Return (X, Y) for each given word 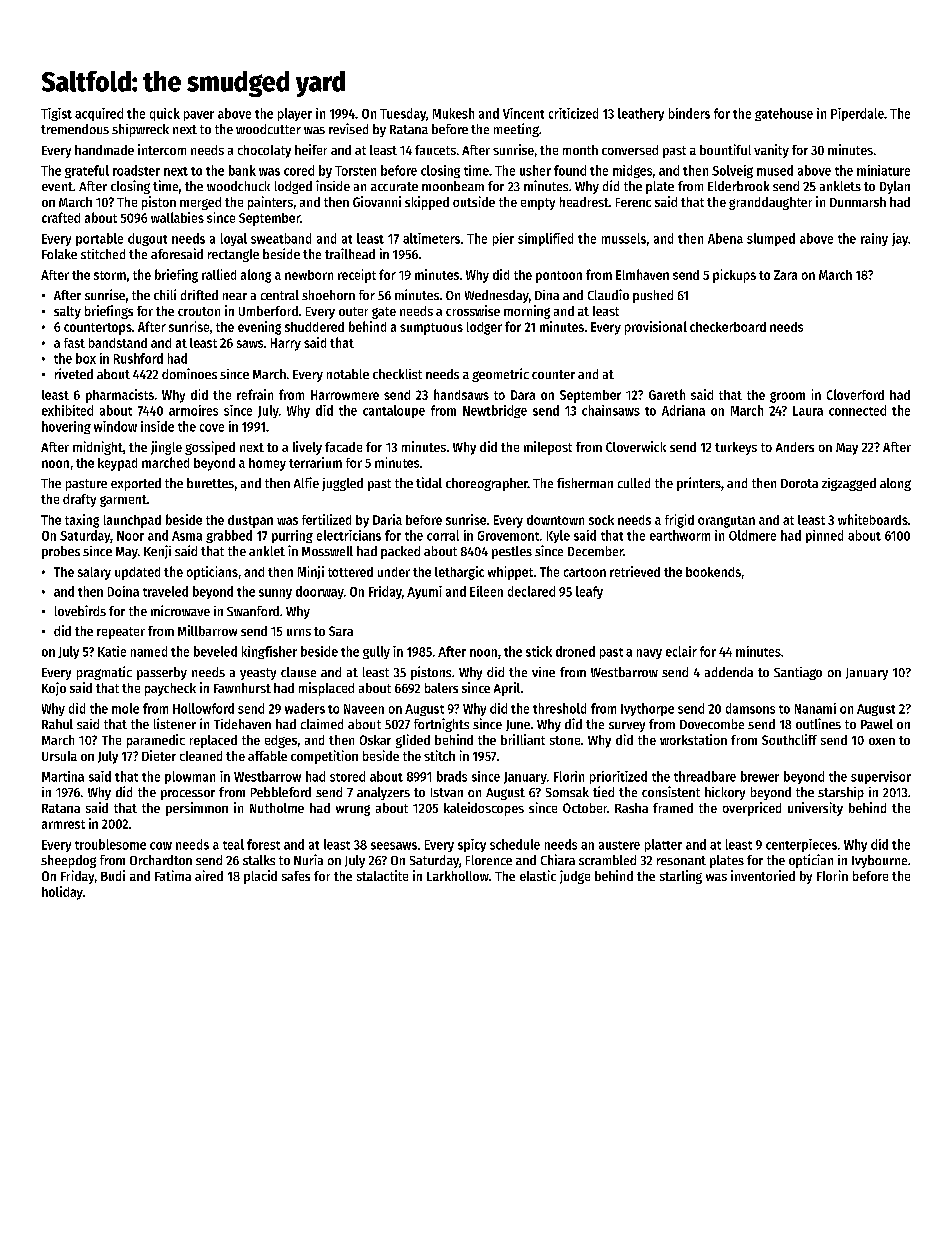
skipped (427, 203)
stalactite (382, 875)
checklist (397, 374)
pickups (734, 276)
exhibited (67, 410)
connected (857, 410)
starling (681, 877)
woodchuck (238, 186)
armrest (63, 824)
